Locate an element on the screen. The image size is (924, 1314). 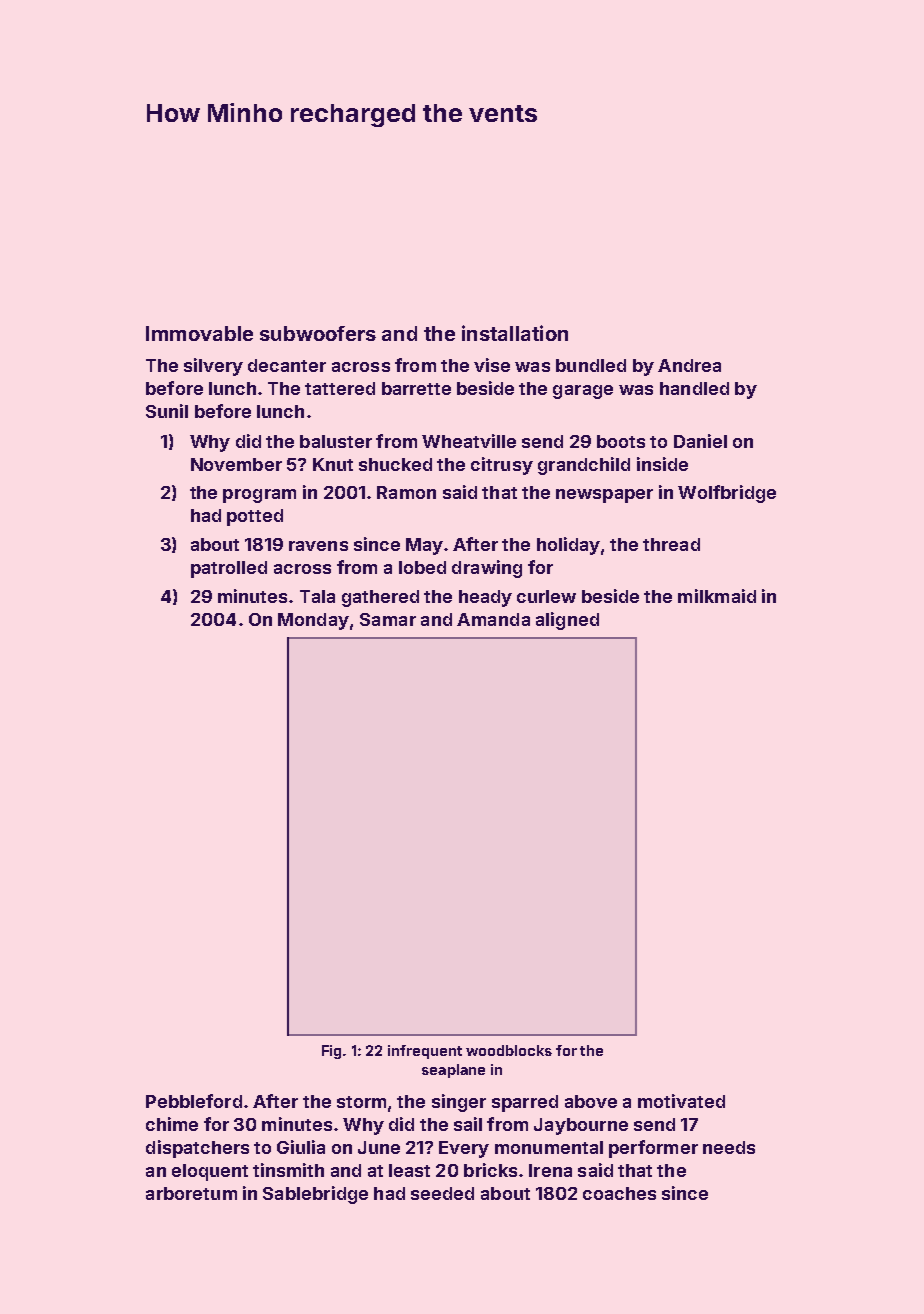
needs is located at coordinates (729, 1147).
